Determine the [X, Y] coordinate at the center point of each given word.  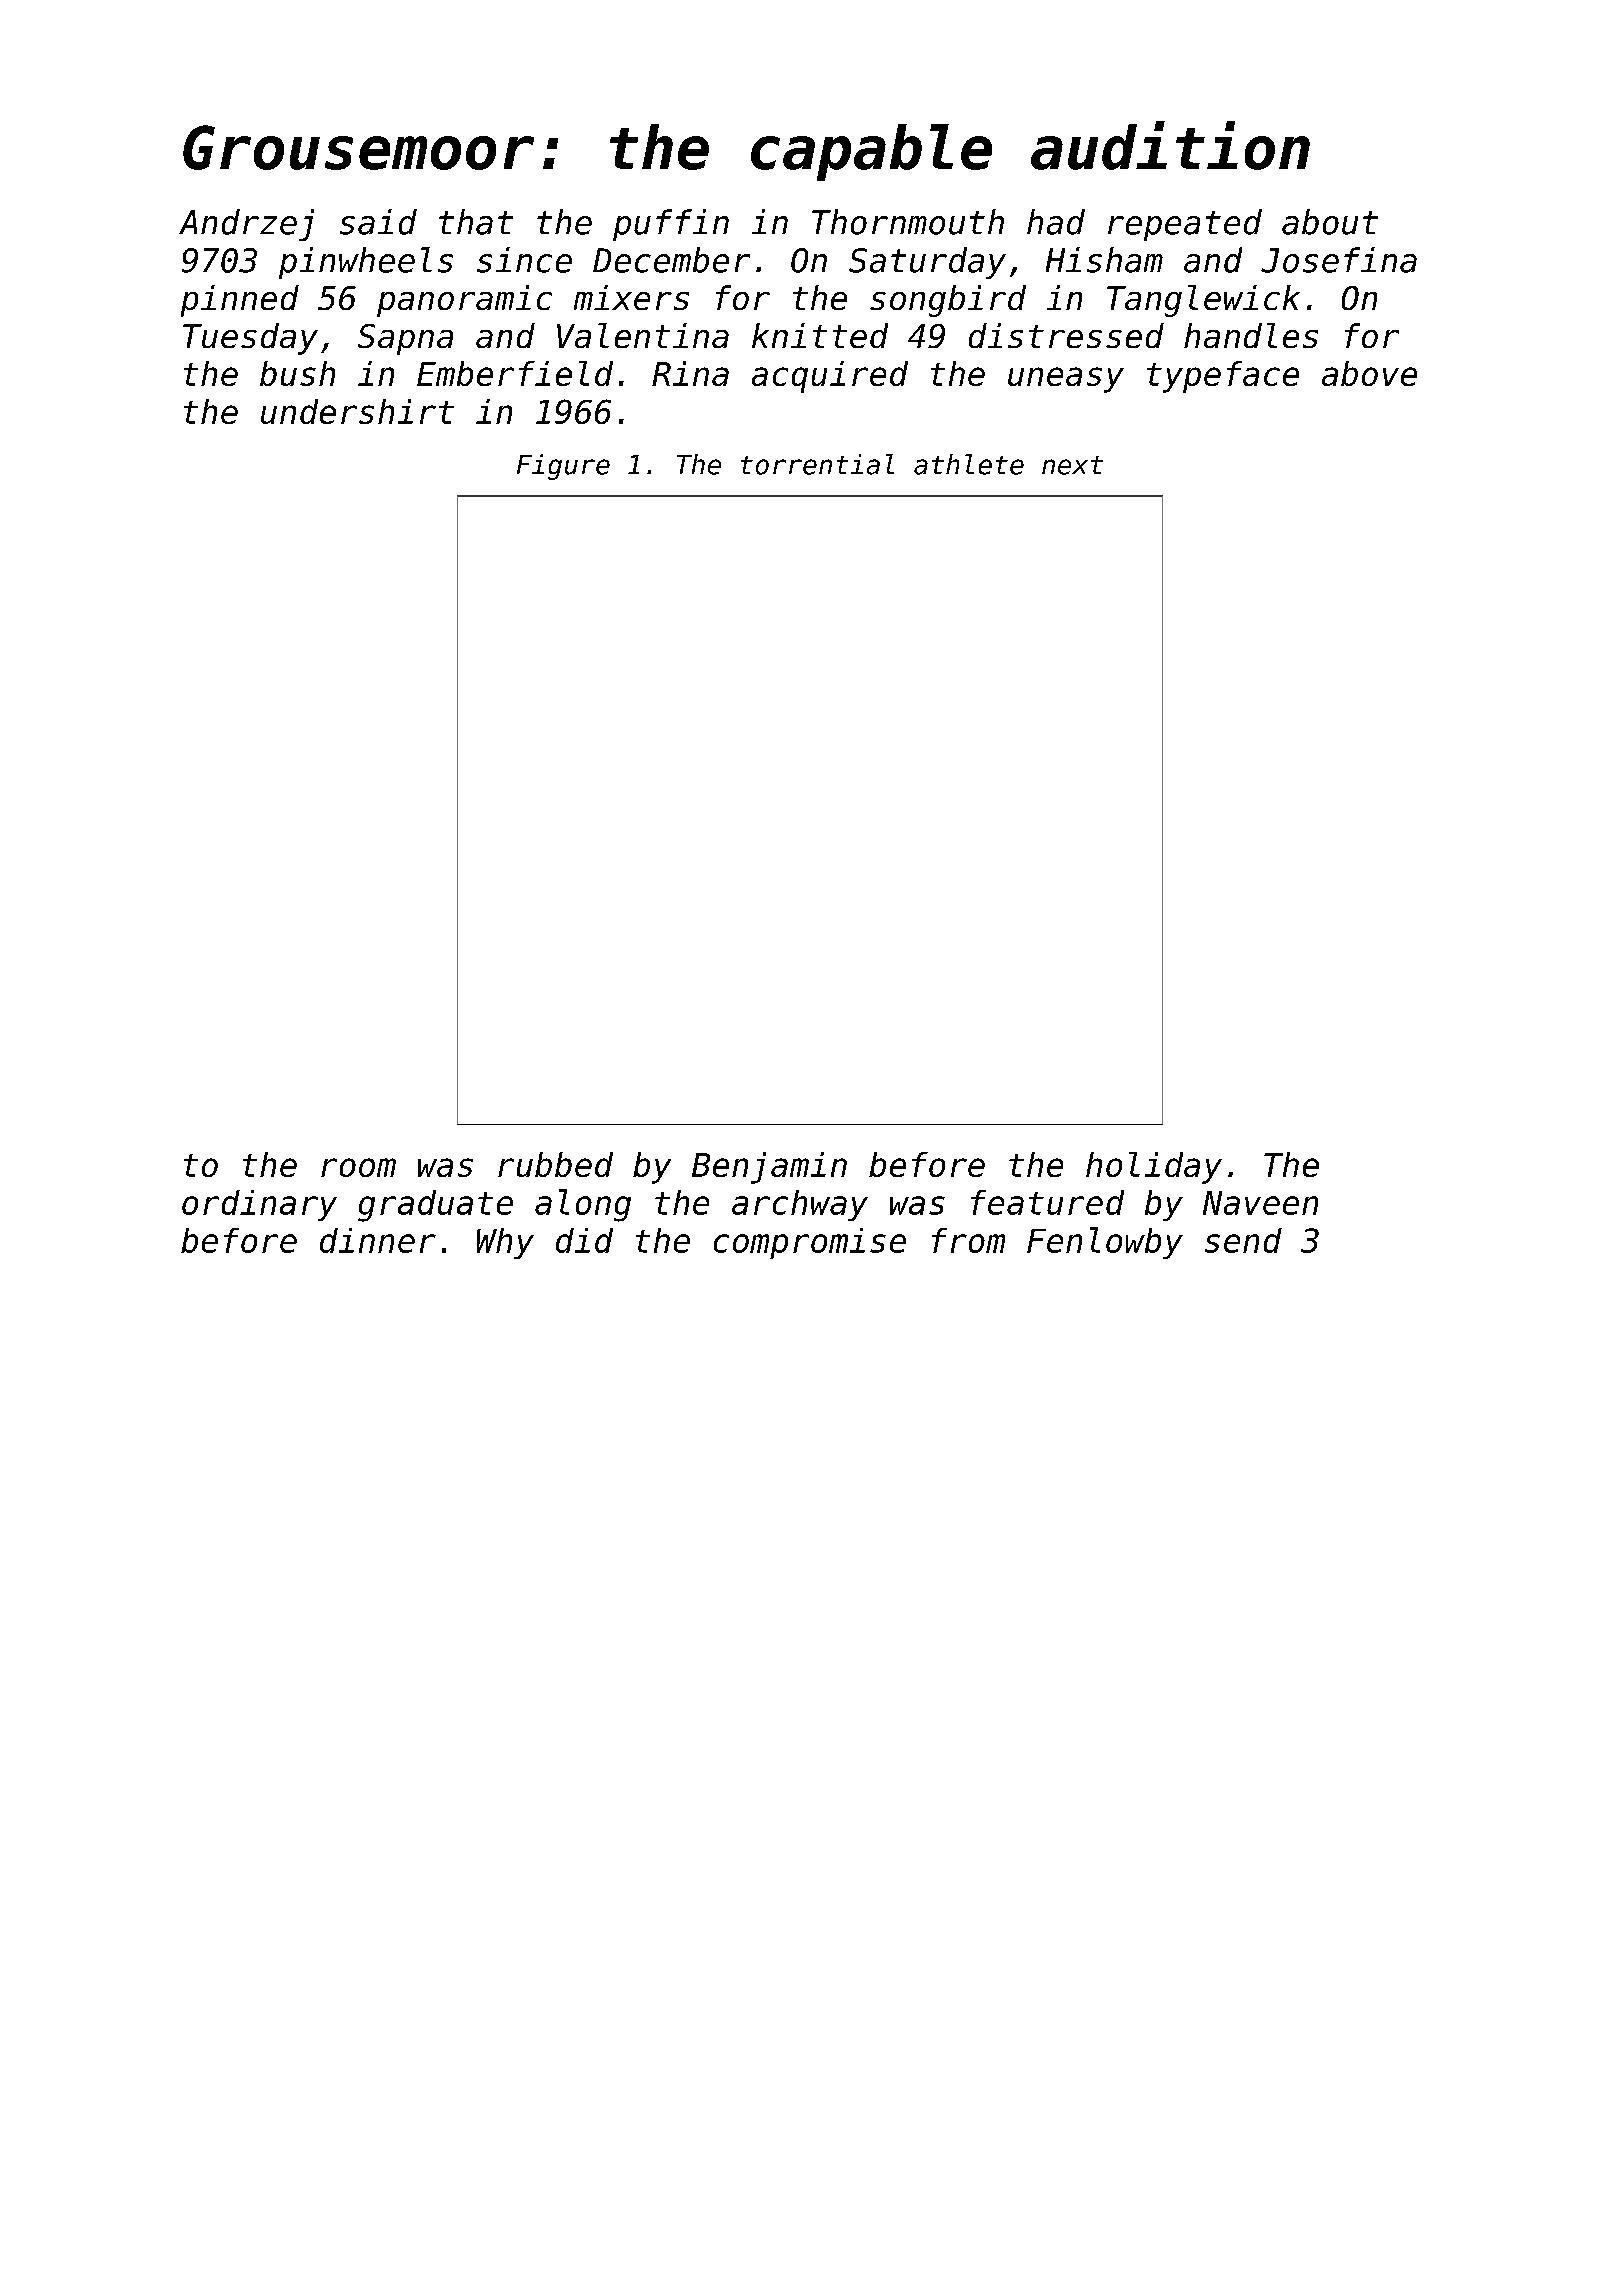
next [1072, 465]
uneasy [1066, 380]
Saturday [927, 263]
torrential [817, 464]
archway [800, 1205]
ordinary [259, 1205]
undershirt [357, 411]
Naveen [1260, 1203]
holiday [1154, 1168]
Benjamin [769, 1168]
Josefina [1339, 260]
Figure [563, 467]
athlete [969, 464]
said [378, 222]
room [358, 1167]
